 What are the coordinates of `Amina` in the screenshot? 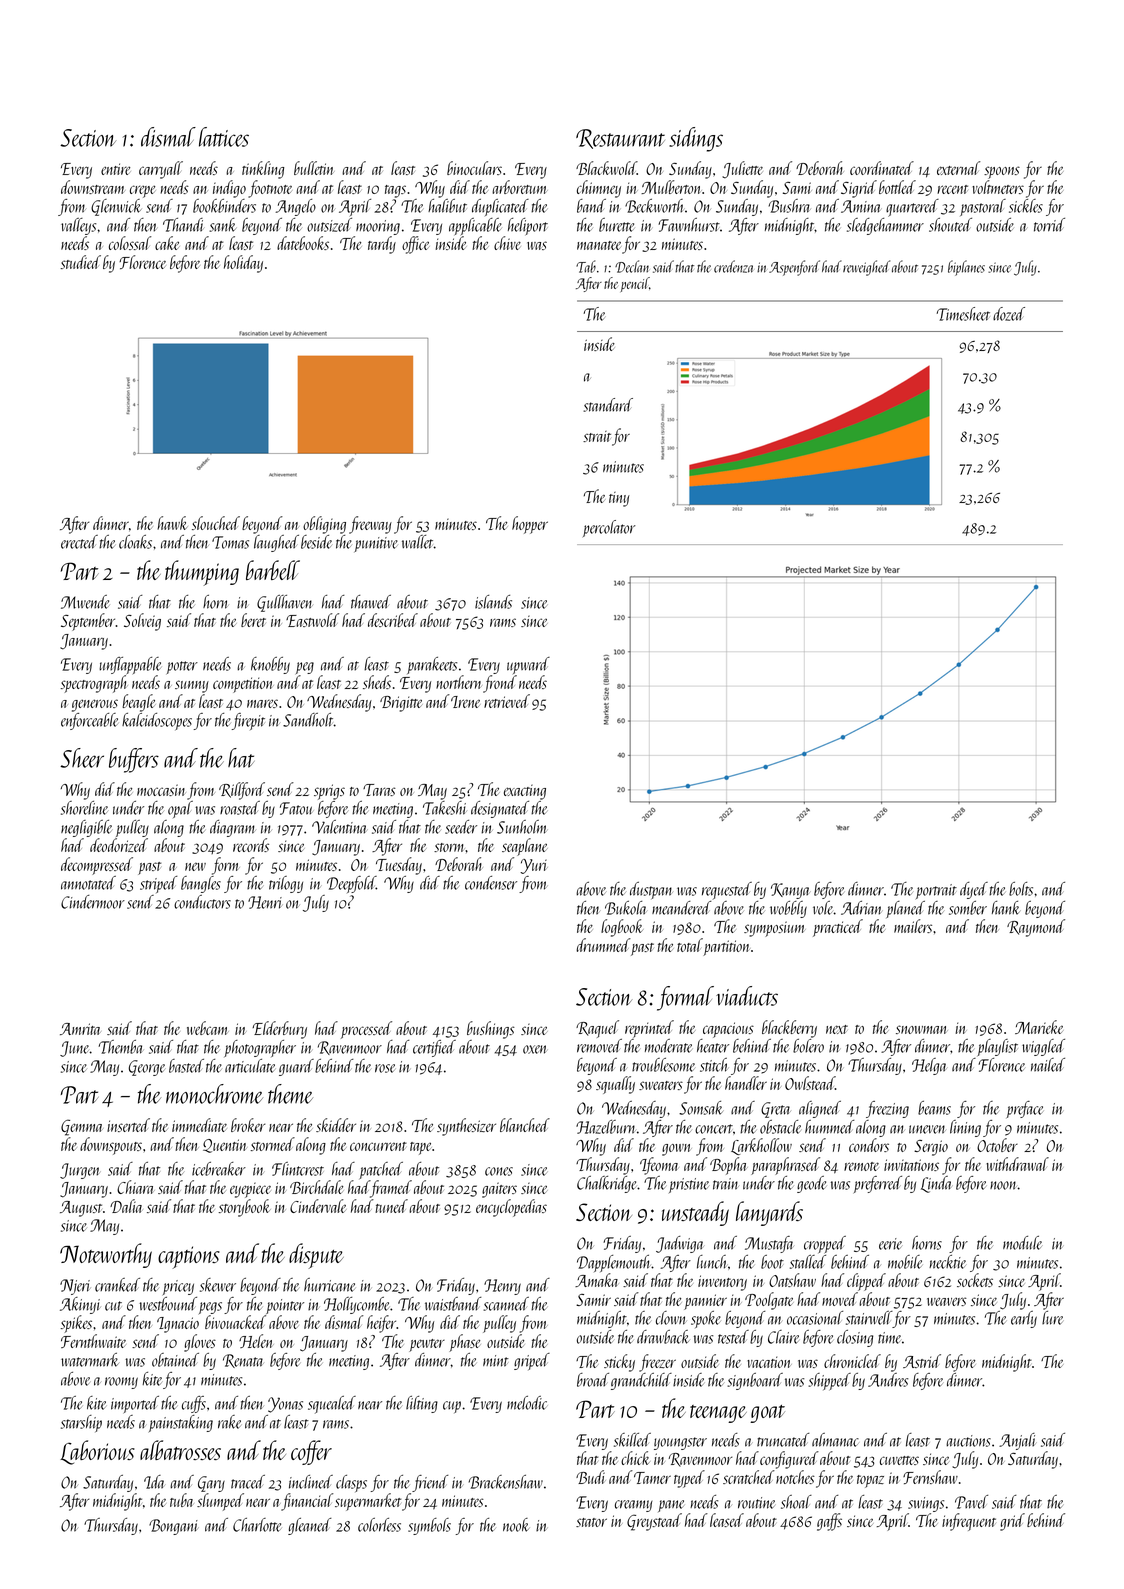 It's located at (860, 206).
